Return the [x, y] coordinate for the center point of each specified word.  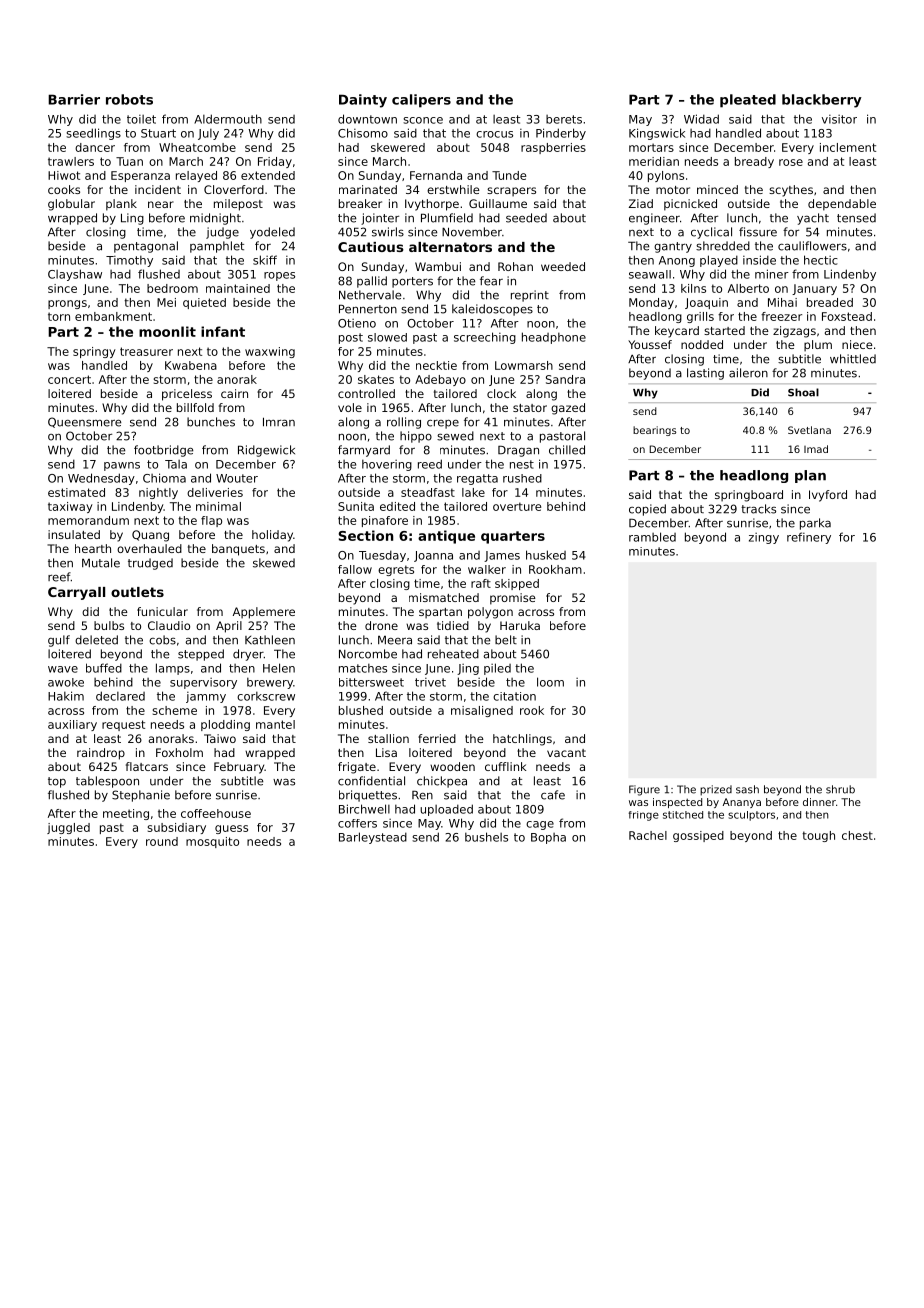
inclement [848, 147]
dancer [95, 147]
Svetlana [809, 430]
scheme [175, 710]
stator [530, 408]
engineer [654, 219]
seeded [526, 218]
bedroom [172, 288]
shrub [840, 789]
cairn [234, 393]
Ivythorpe [432, 205]
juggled [68, 828]
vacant [566, 753]
